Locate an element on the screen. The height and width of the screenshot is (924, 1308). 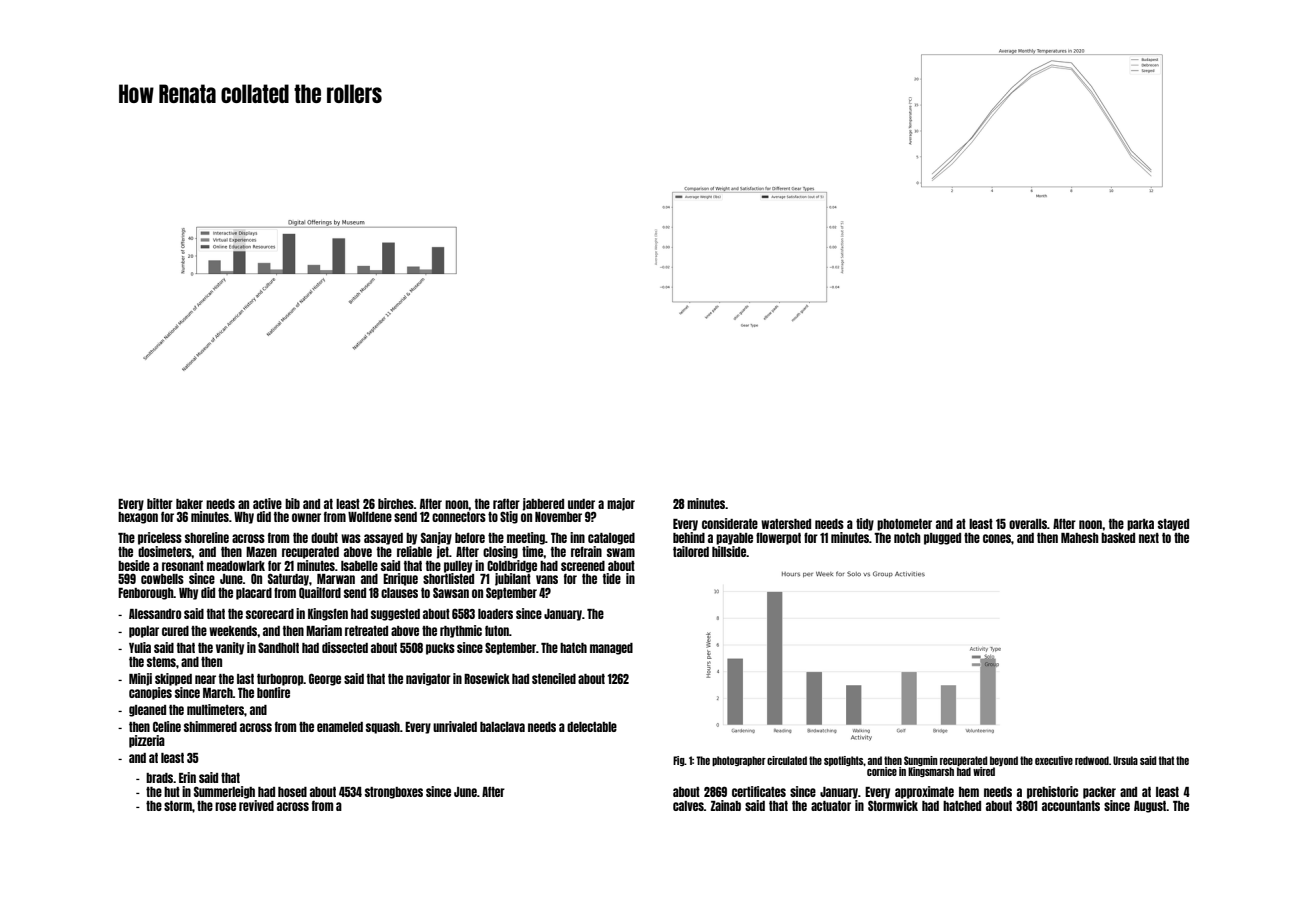
Ursula is located at coordinates (1125, 760).
